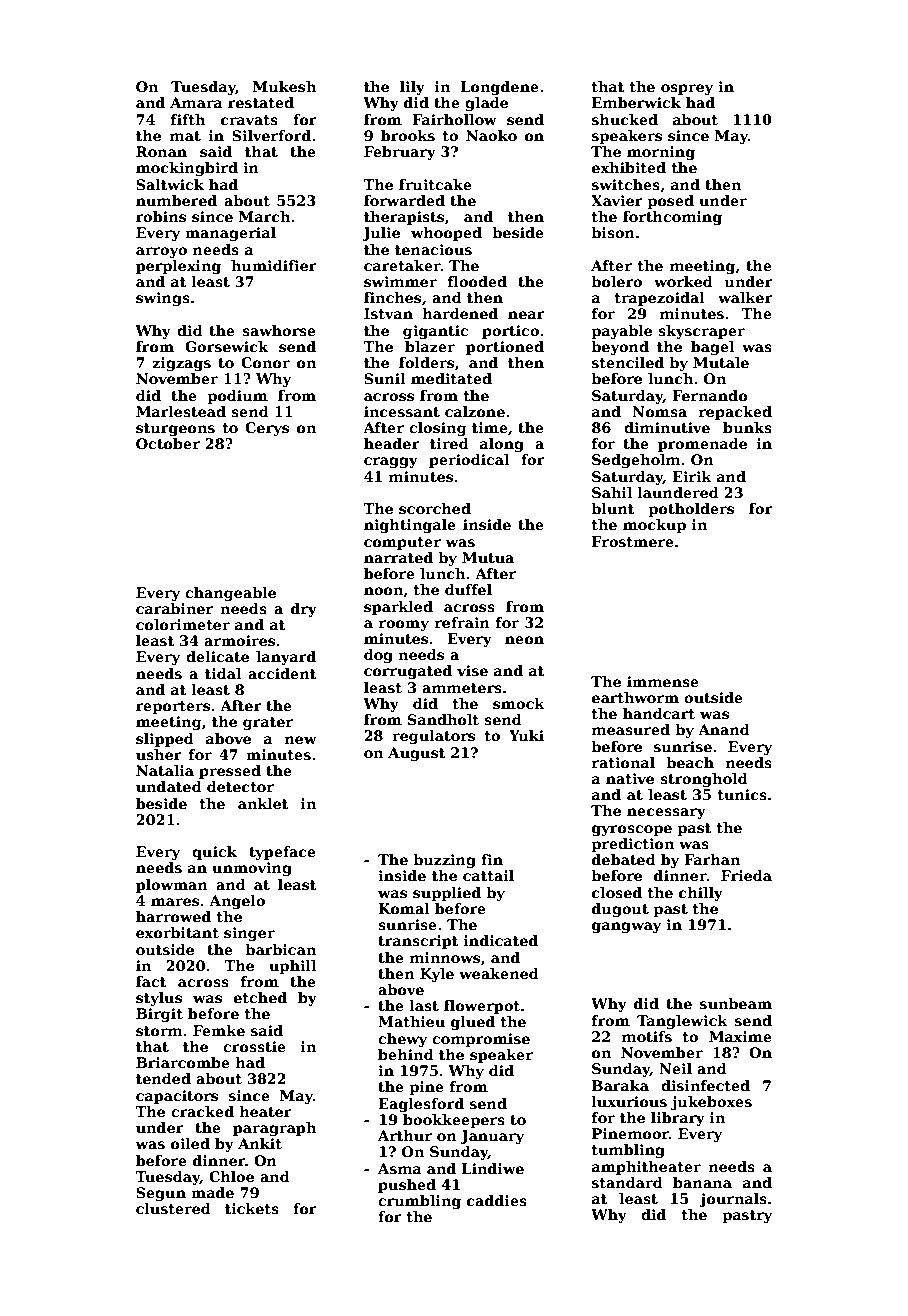 Image resolution: width=908 pixels, height=1316 pixels. I want to click on journals, so click(733, 1200).
